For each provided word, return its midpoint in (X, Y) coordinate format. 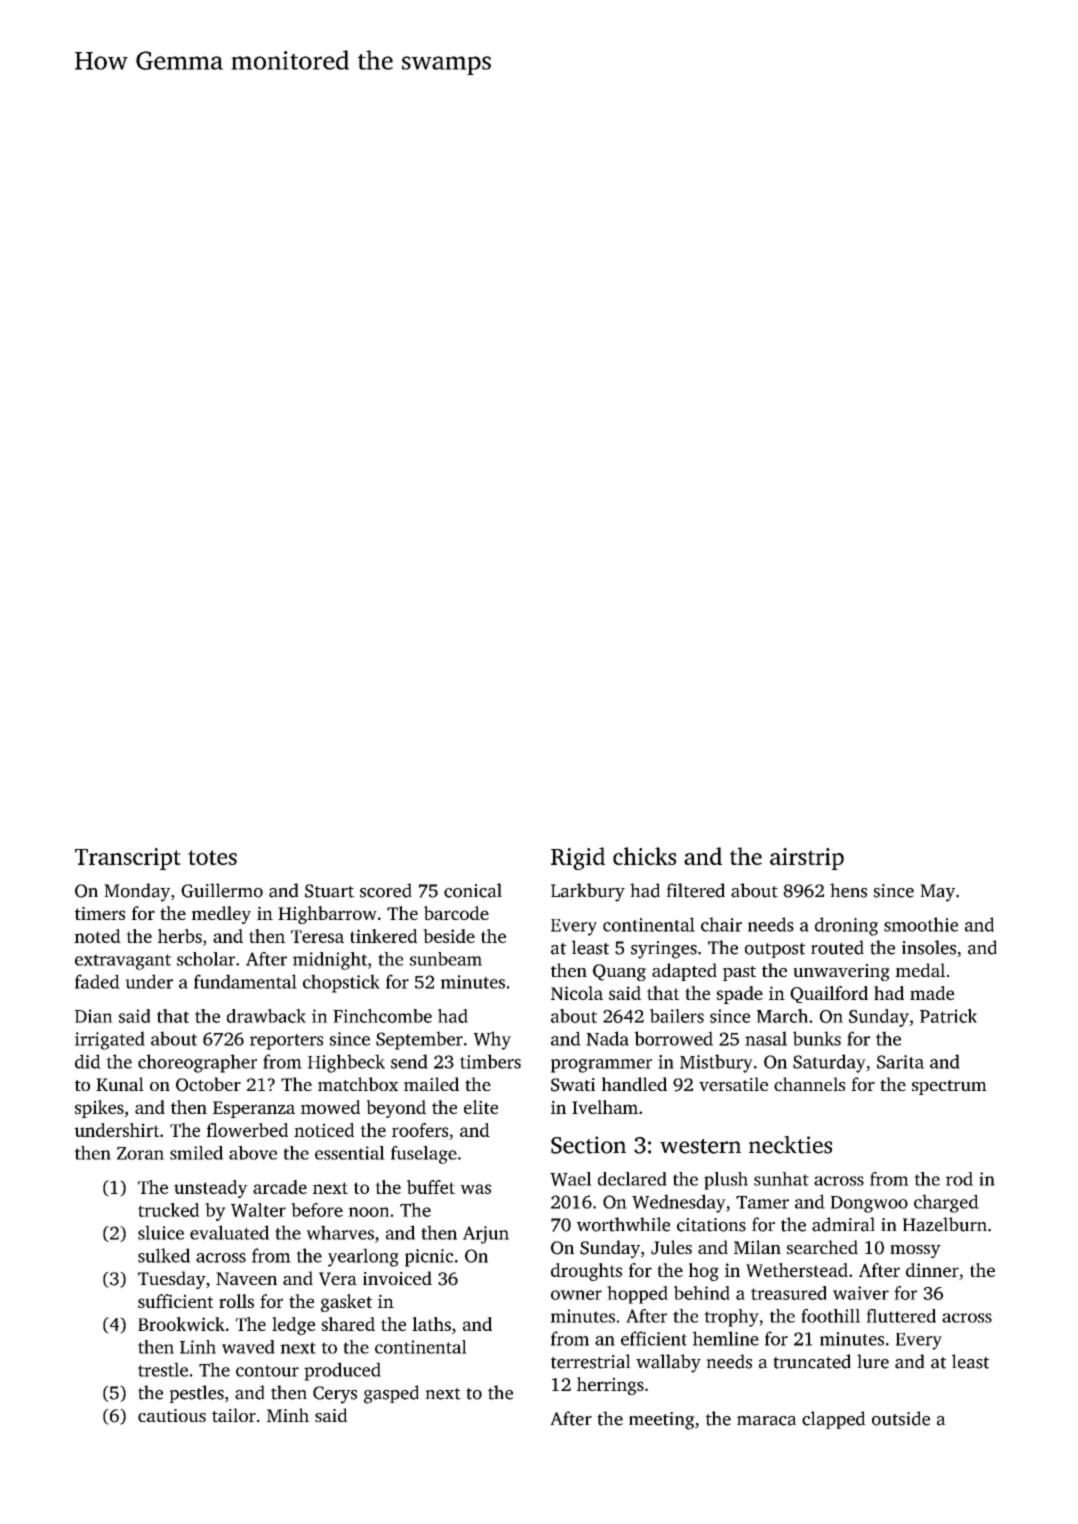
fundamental (245, 981)
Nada (607, 1038)
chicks (644, 856)
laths (431, 1324)
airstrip (807, 859)
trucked (169, 1210)
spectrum (949, 1087)
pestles (196, 1394)
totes (212, 857)
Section (588, 1145)
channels (809, 1084)
